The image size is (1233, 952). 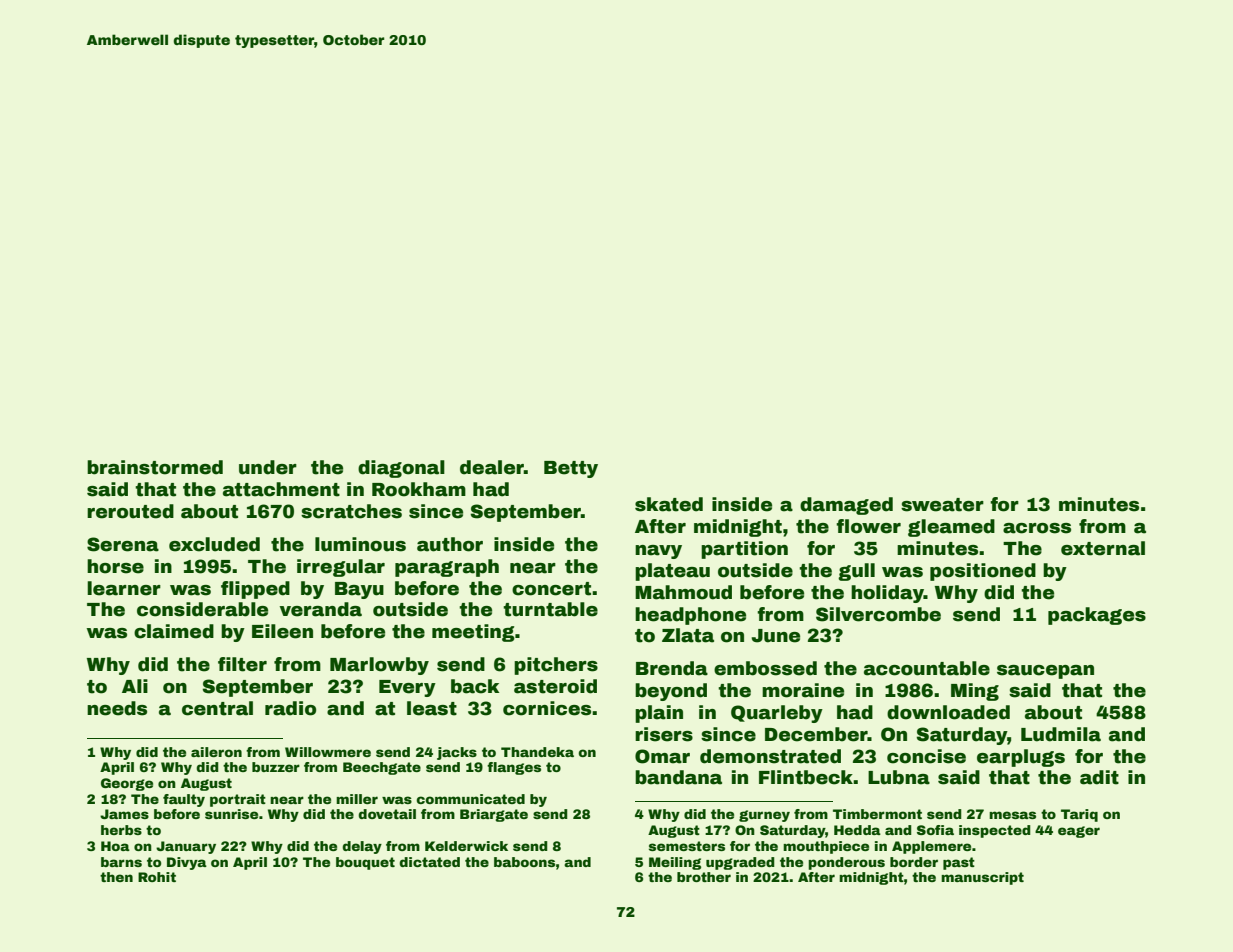 What do you see at coordinates (571, 469) in the screenshot?
I see `Betty` at bounding box center [571, 469].
